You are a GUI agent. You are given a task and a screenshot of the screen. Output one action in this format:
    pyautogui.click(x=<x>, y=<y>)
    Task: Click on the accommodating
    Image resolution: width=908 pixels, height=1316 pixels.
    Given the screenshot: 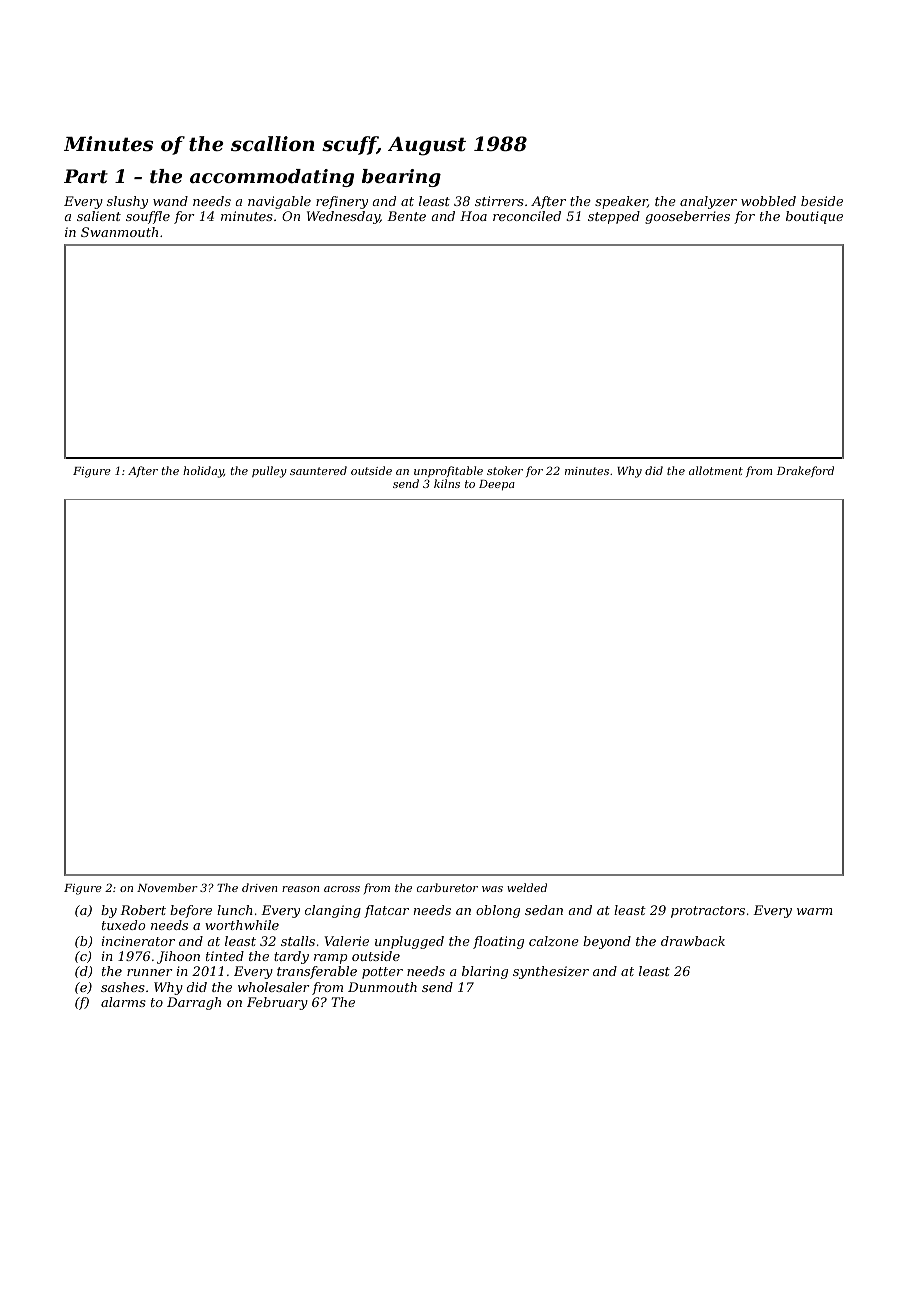 What is the action you would take?
    pyautogui.click(x=272, y=178)
